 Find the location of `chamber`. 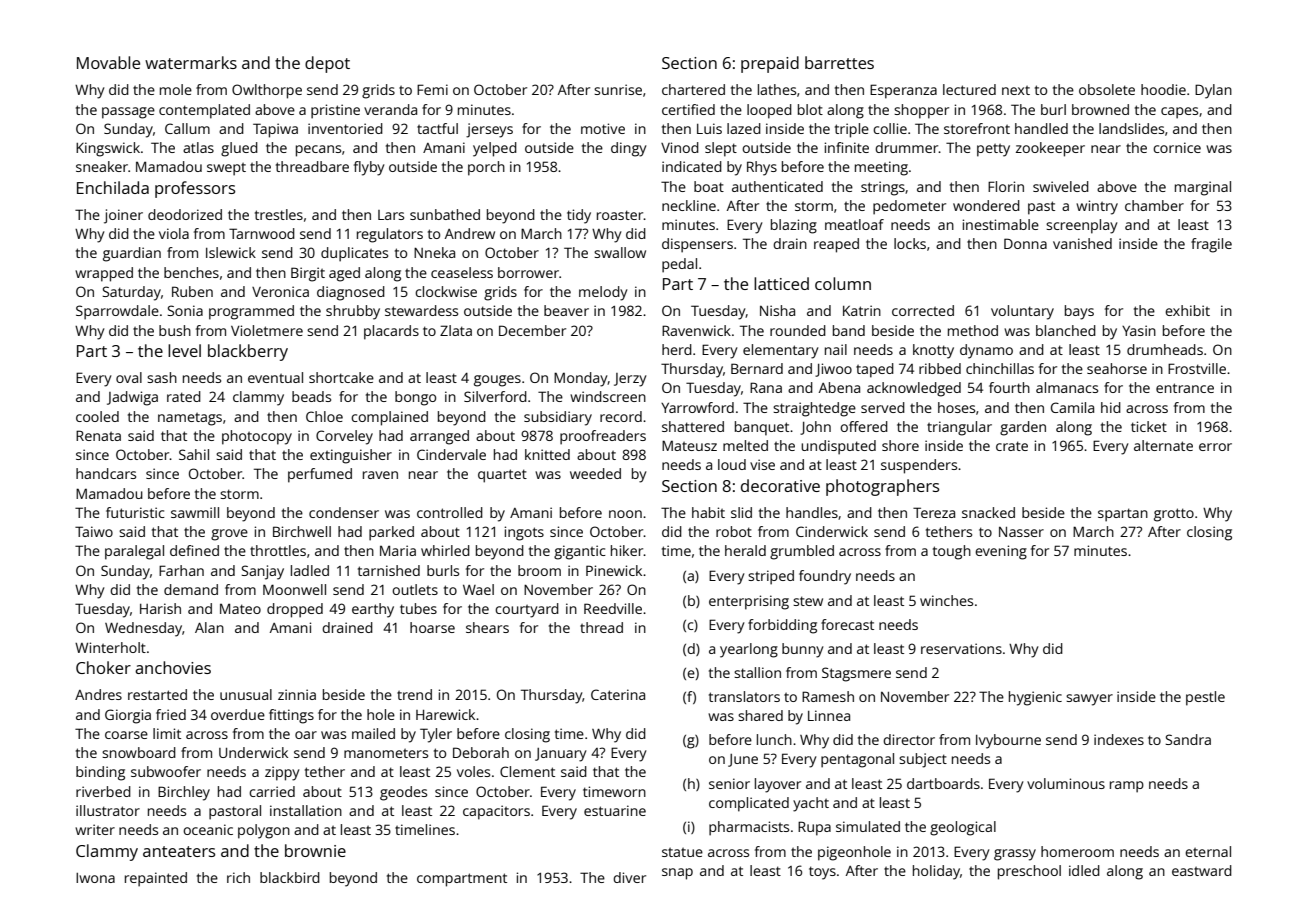

chamber is located at coordinates (1154, 205).
